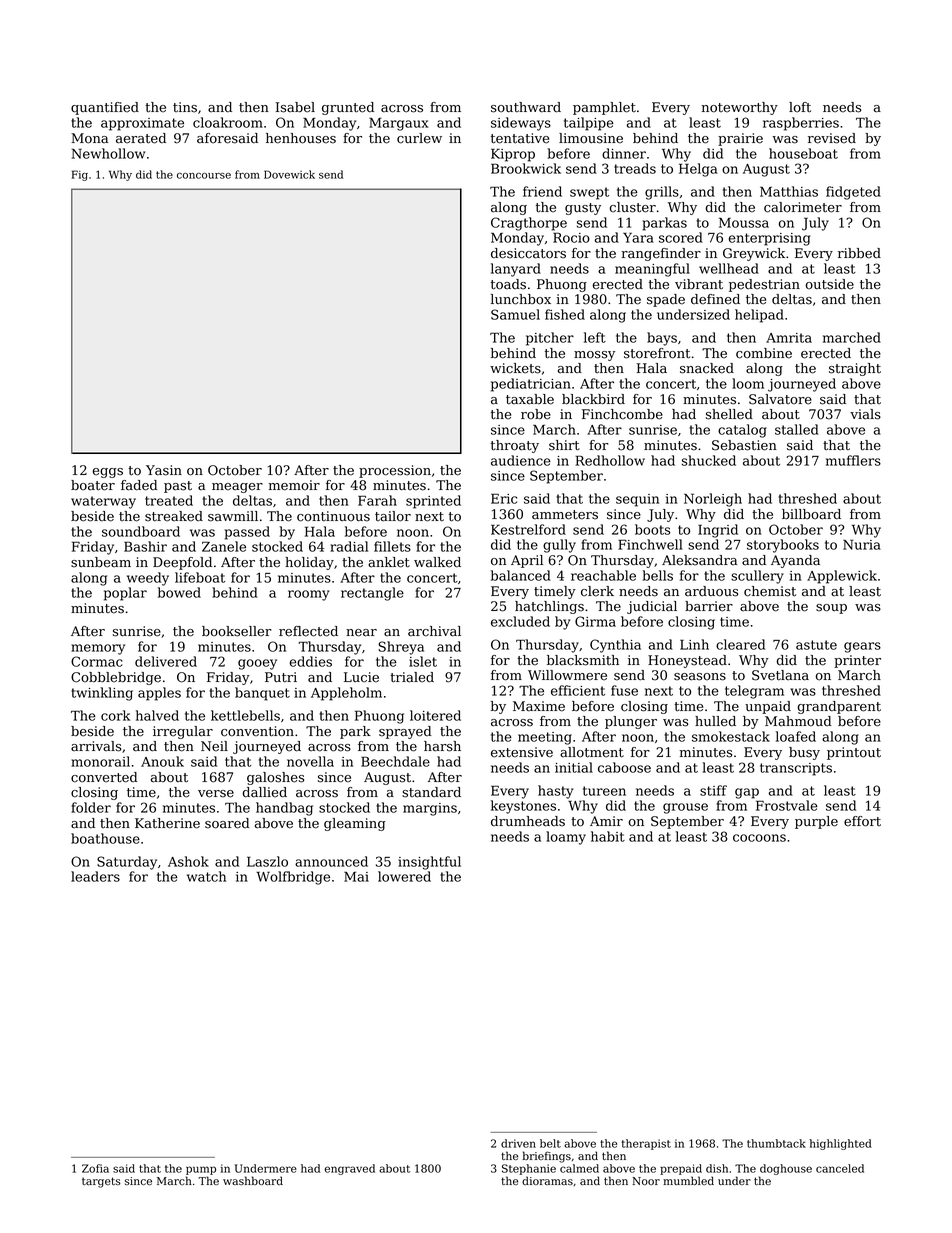  What do you see at coordinates (101, 1182) in the screenshot?
I see `targets` at bounding box center [101, 1182].
